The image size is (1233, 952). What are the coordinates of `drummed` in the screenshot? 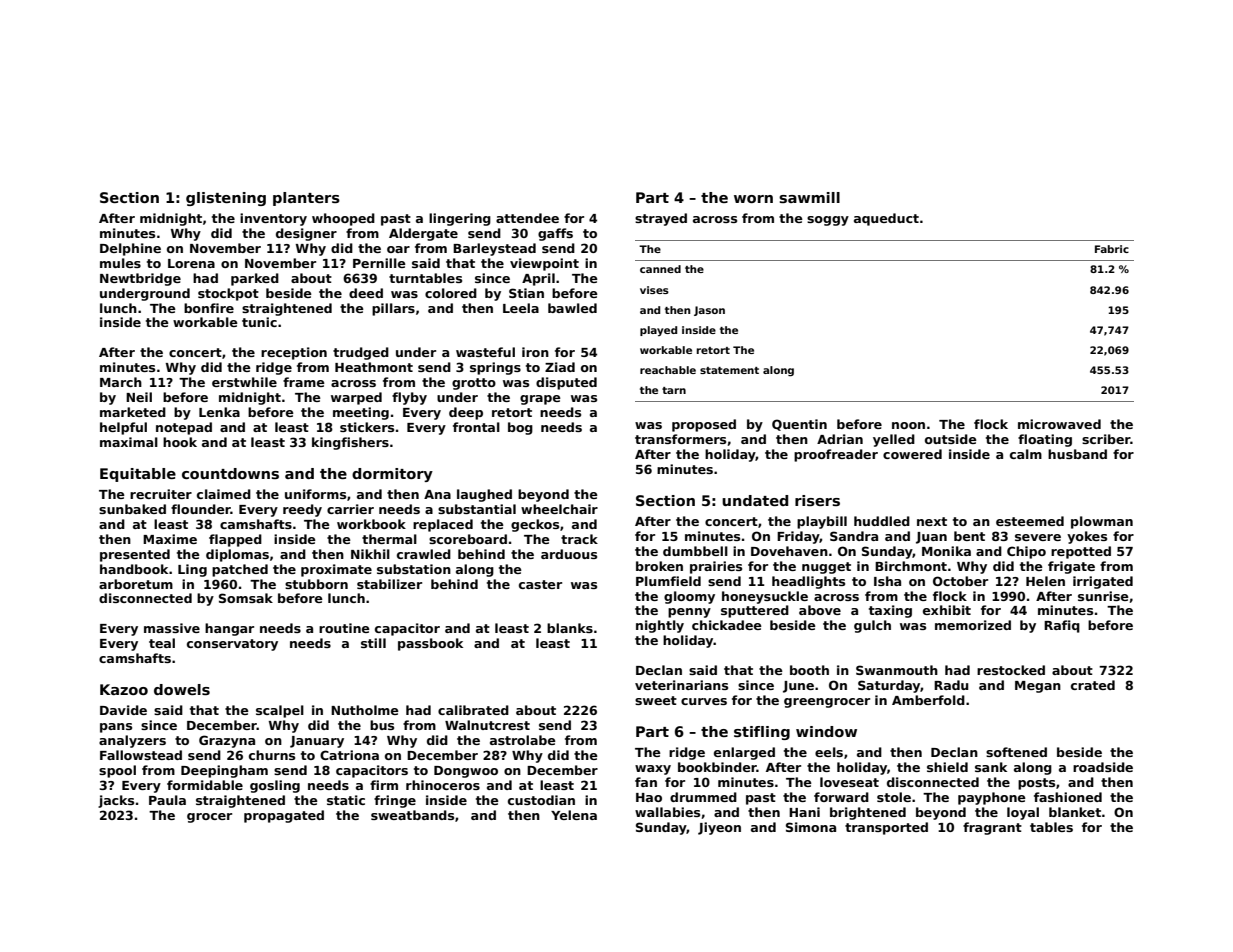 It's located at (703, 797).
